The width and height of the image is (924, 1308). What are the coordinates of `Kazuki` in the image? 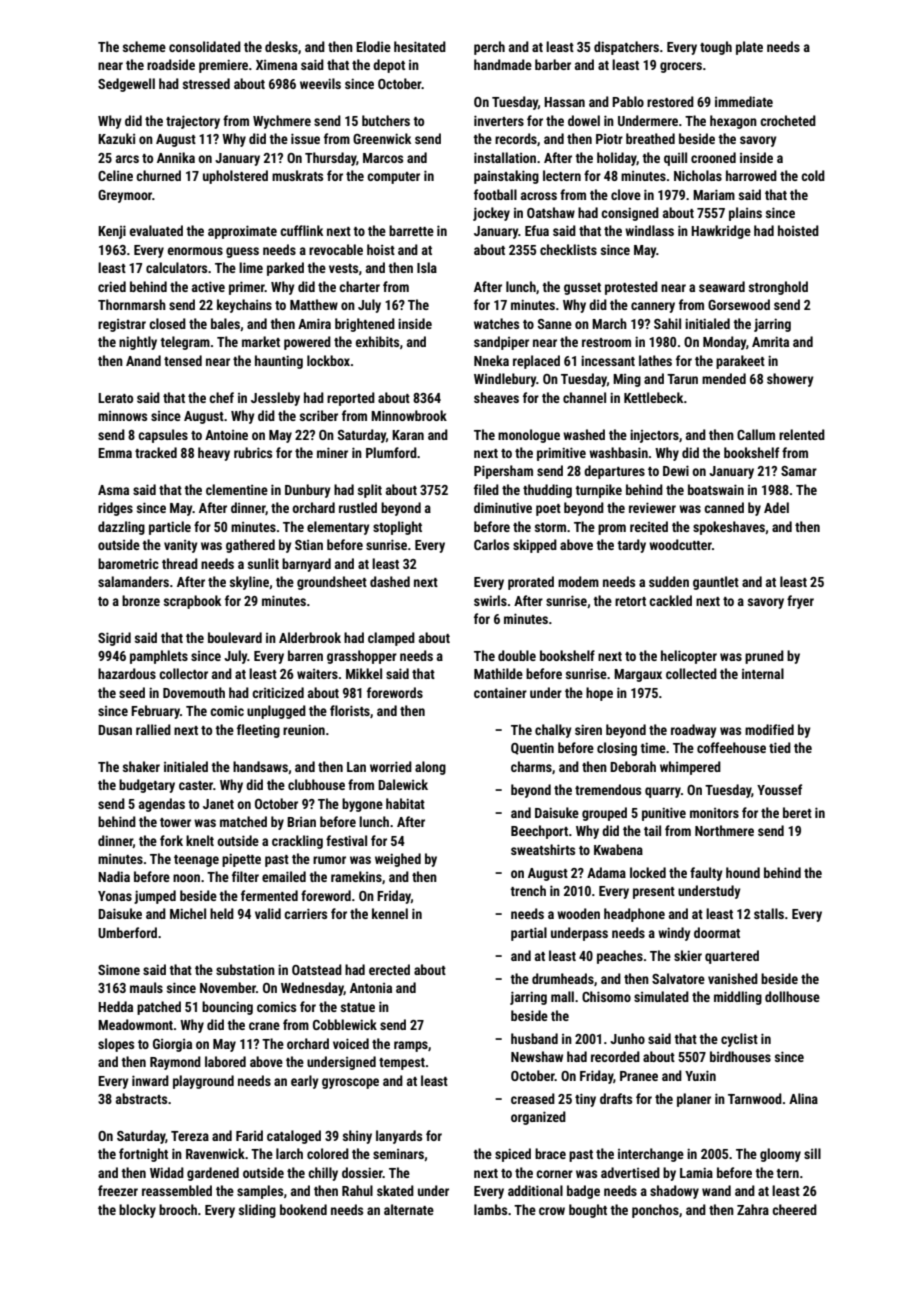 It's located at (116, 138).
